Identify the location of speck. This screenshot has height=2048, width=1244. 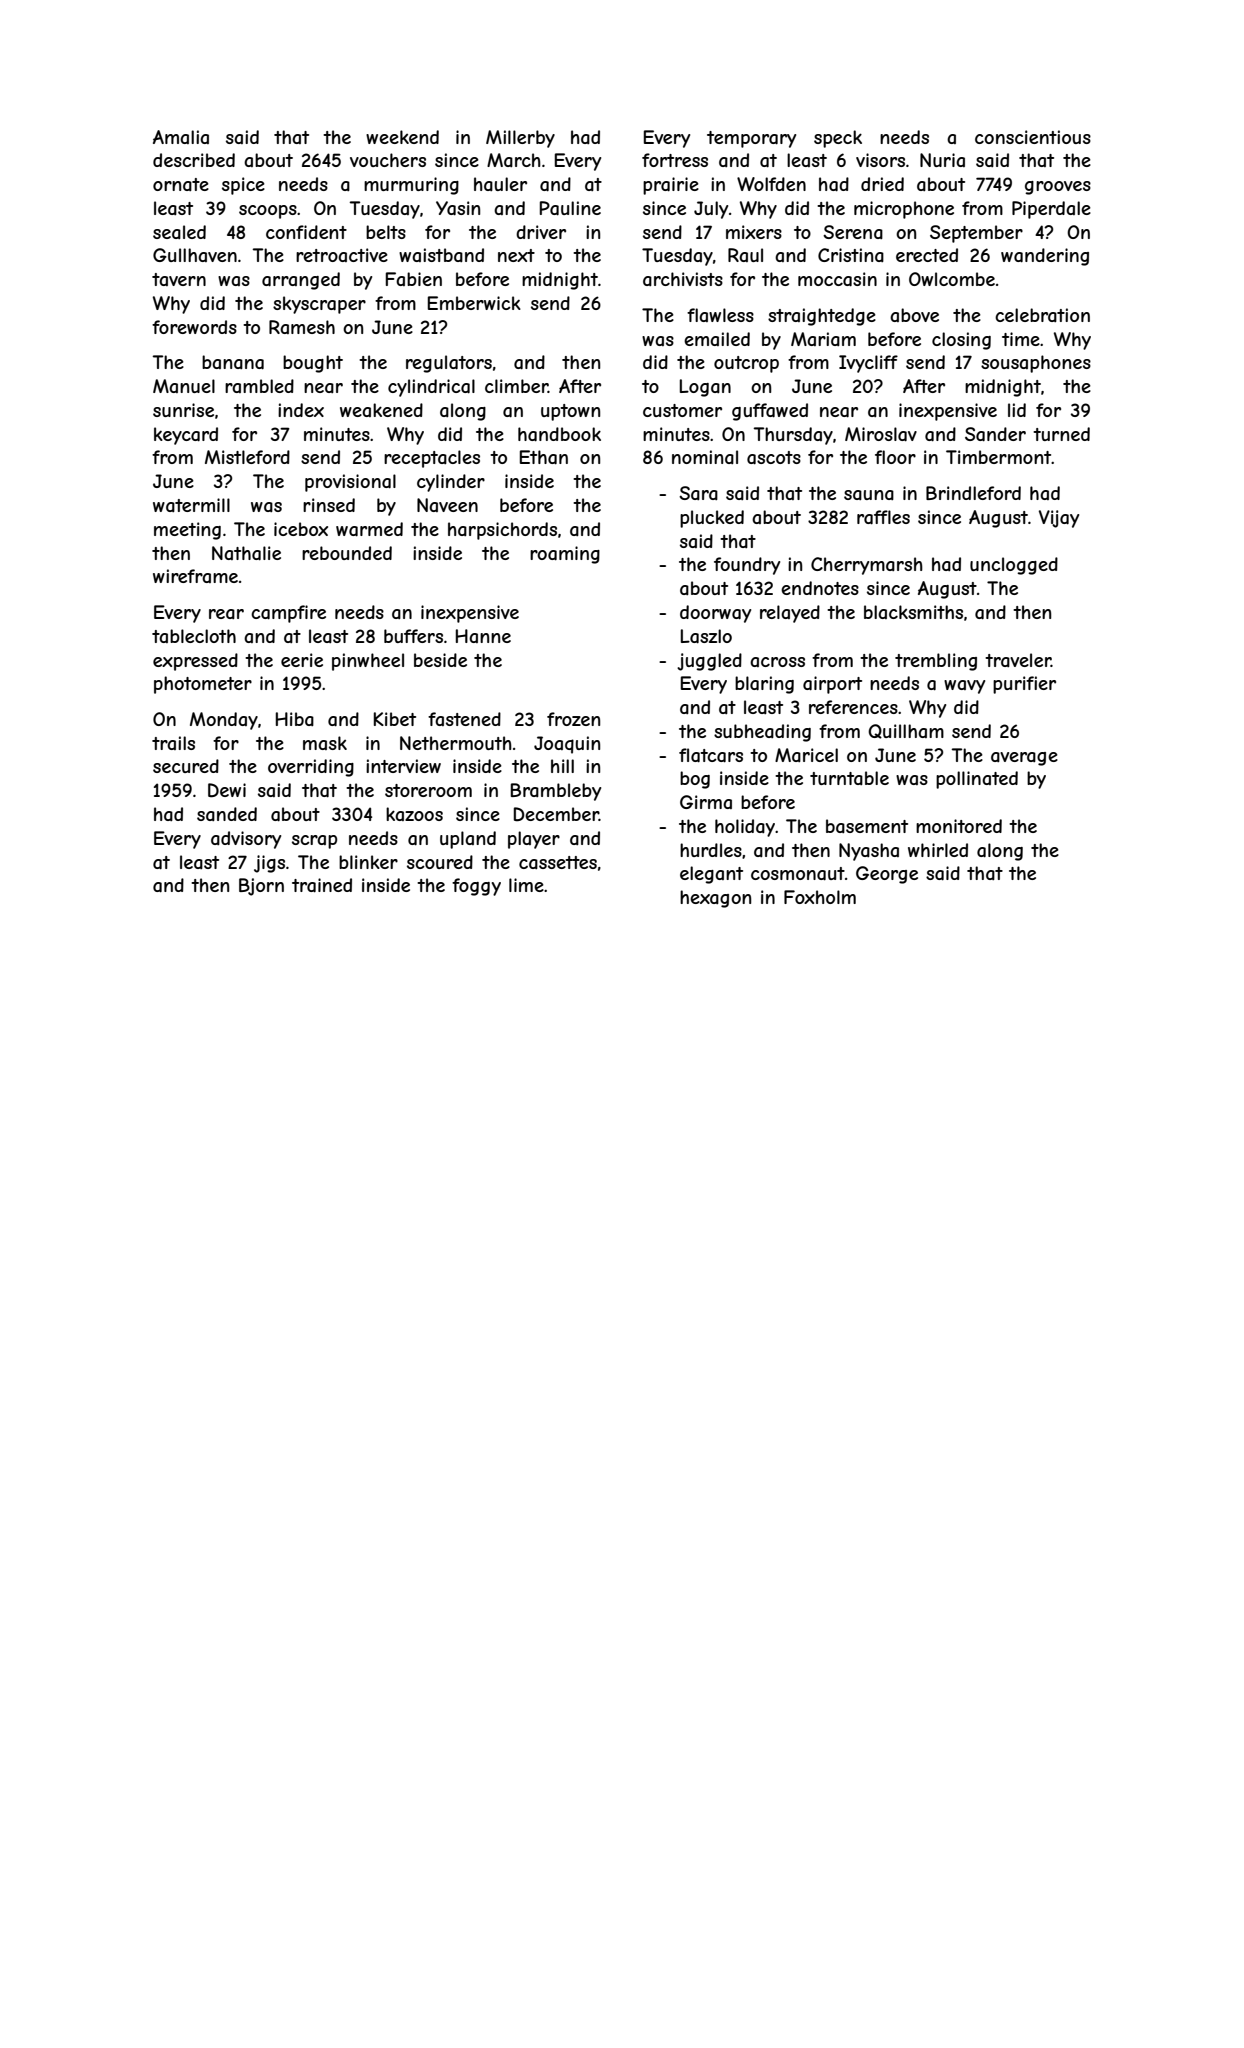
(838, 139).
